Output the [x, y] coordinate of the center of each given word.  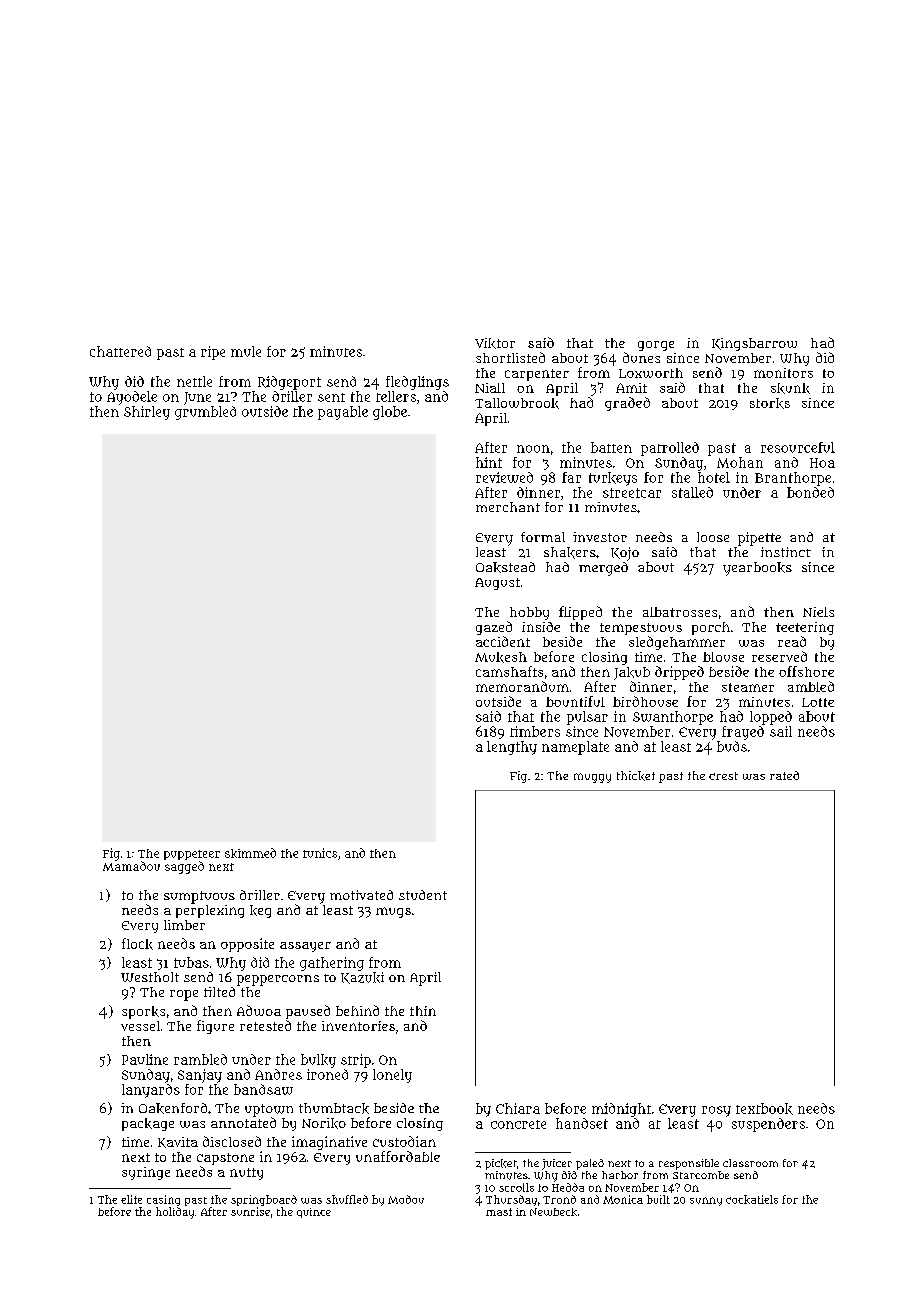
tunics [320, 853]
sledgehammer [677, 643]
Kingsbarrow [754, 344]
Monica [623, 1199]
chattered [120, 351]
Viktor [495, 343]
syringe [146, 1173]
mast [499, 1212]
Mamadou [131, 866]
